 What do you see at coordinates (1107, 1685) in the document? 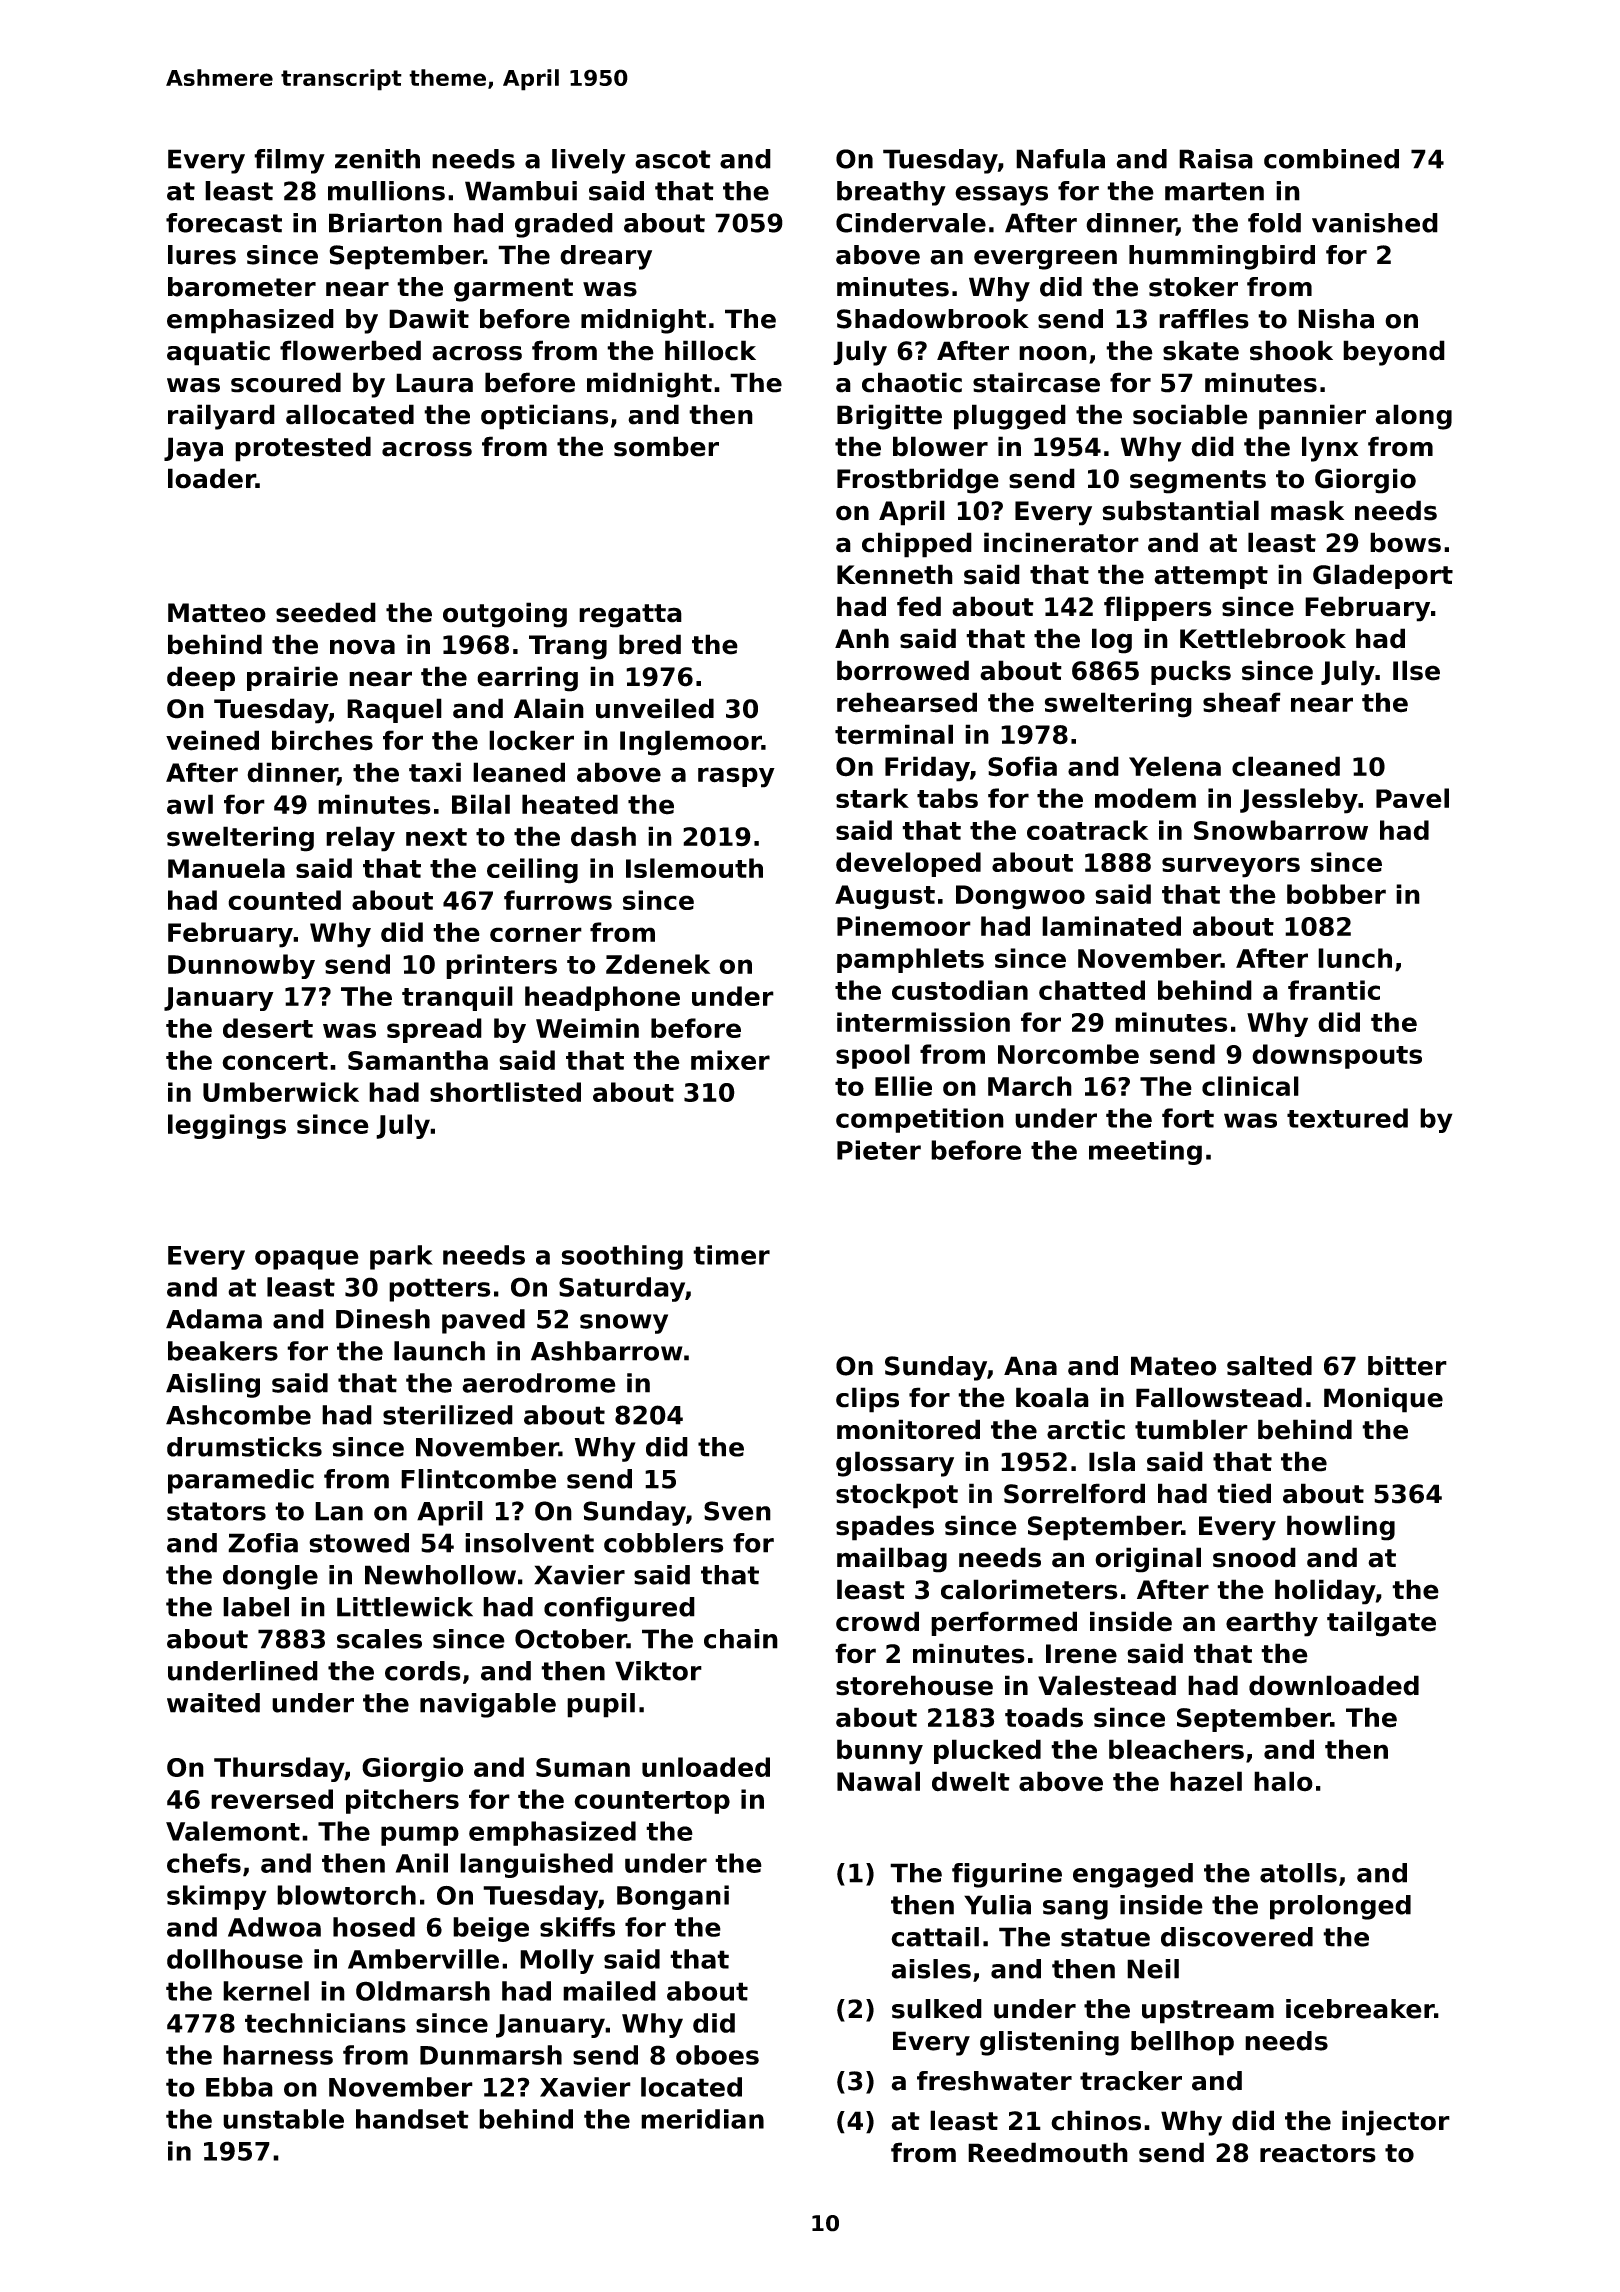
I see `Valestead` at bounding box center [1107, 1685].
